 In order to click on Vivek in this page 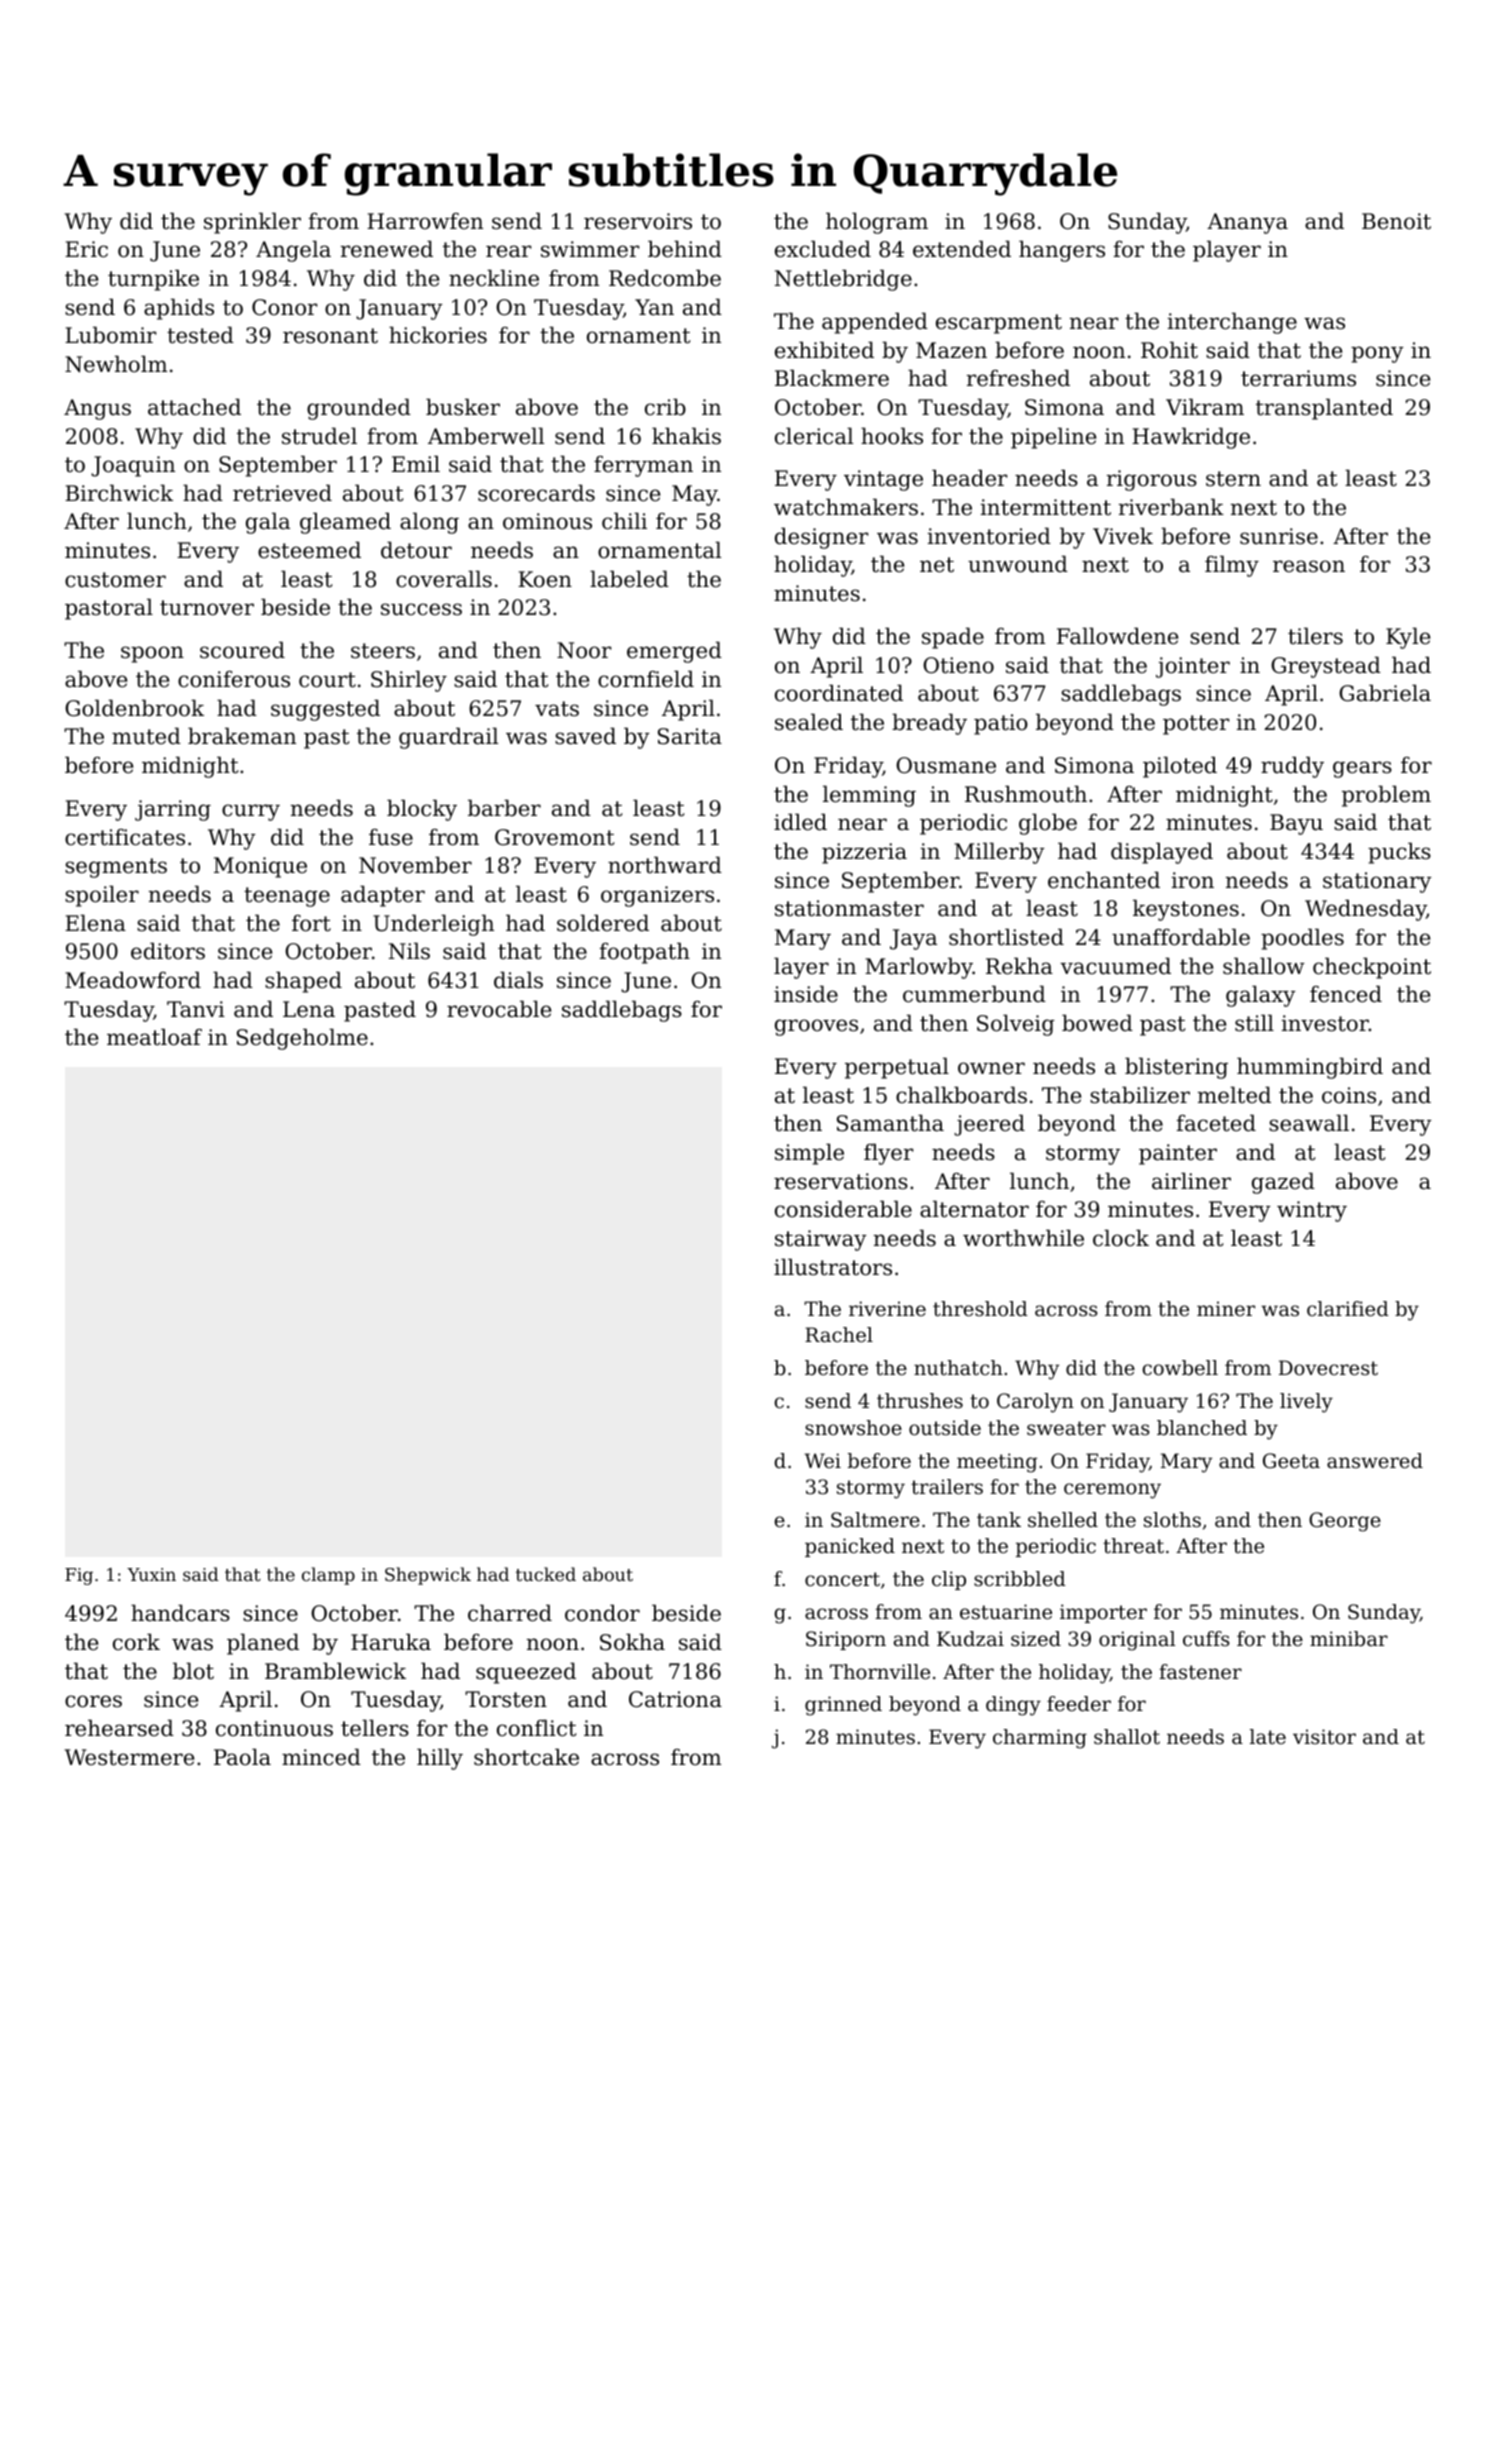, I will do `click(1123, 536)`.
